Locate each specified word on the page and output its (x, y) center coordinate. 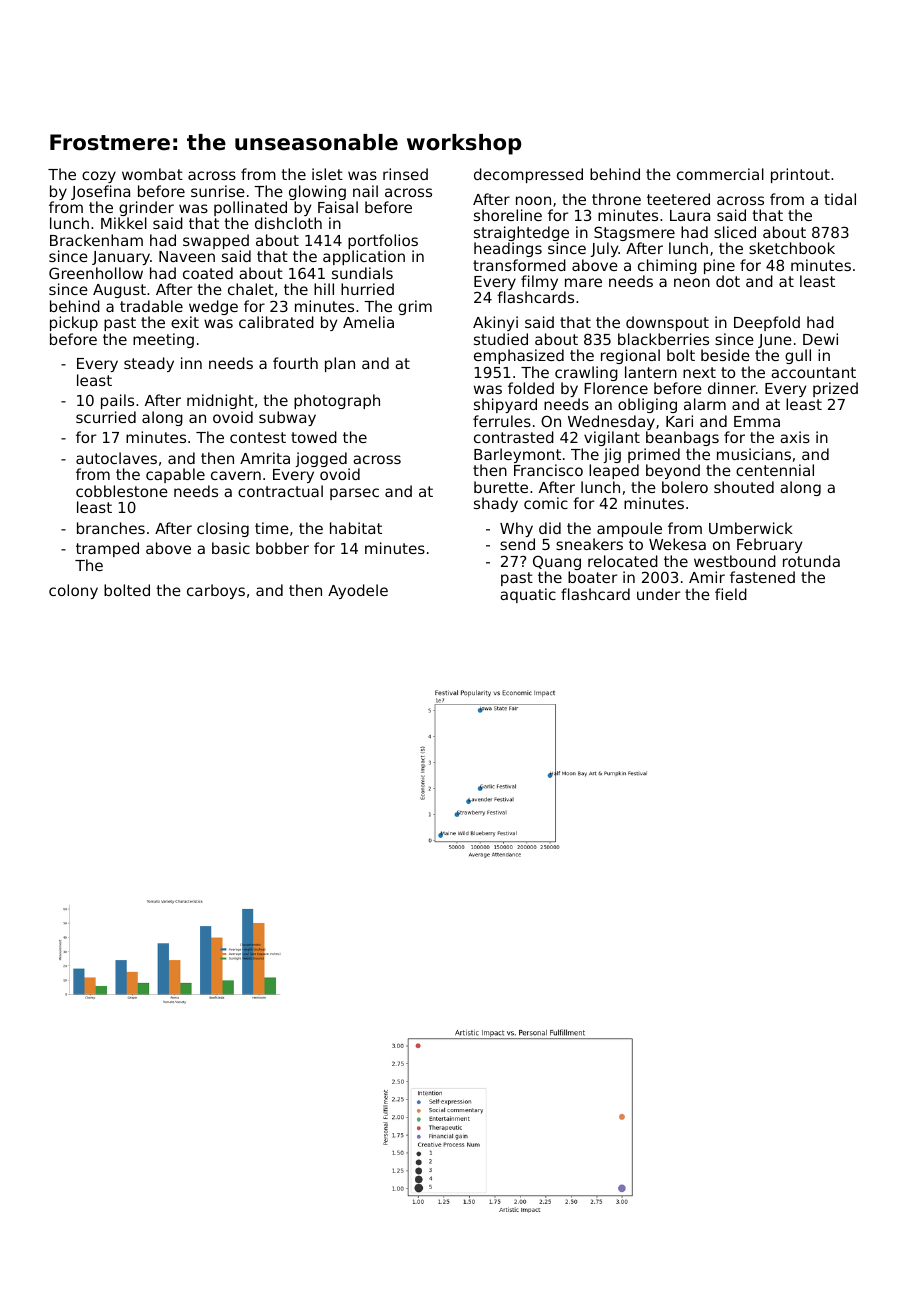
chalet (251, 289)
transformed (519, 265)
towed (314, 437)
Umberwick (751, 528)
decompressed (528, 175)
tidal (840, 199)
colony (73, 591)
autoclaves (116, 458)
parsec (354, 494)
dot (728, 281)
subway (287, 418)
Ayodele (358, 591)
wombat (152, 174)
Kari (679, 421)
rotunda (811, 561)
